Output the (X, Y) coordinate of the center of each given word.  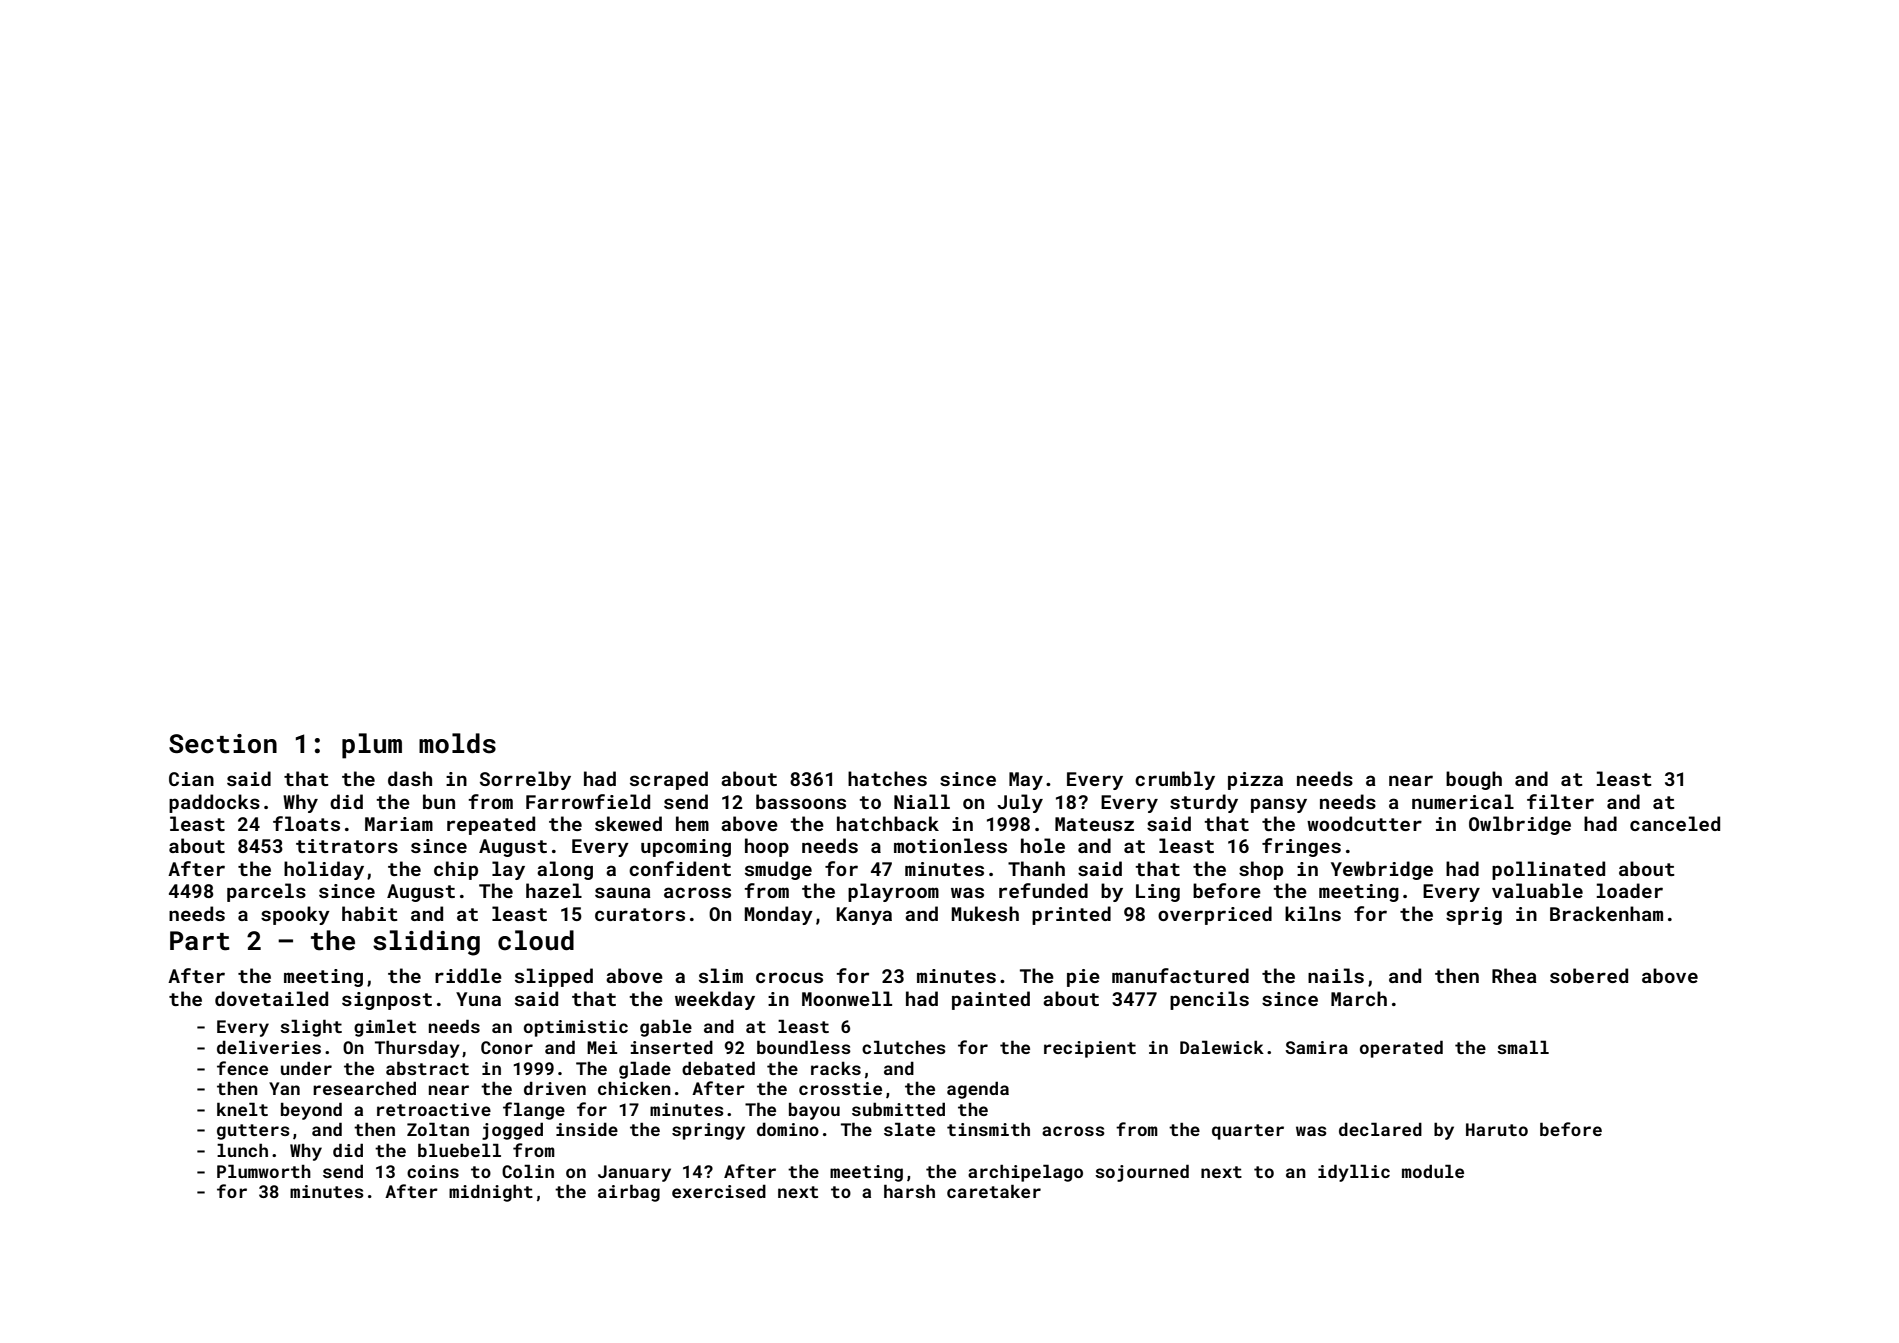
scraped (669, 780)
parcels (266, 892)
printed (1071, 915)
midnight (491, 1193)
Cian (191, 779)
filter (1560, 801)
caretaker (994, 1191)
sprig (1474, 916)
